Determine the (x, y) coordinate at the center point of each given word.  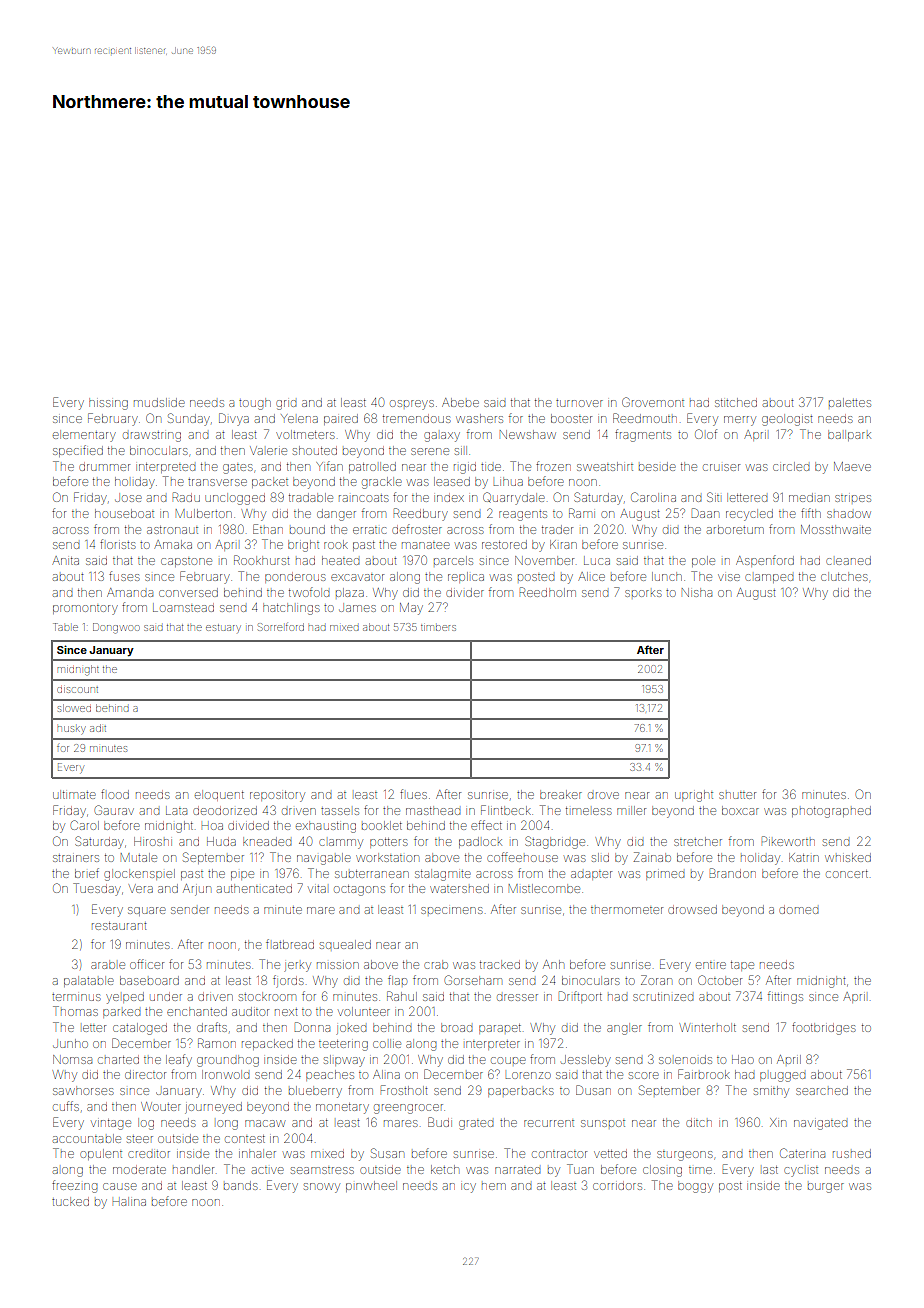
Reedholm (548, 592)
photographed (831, 812)
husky (72, 730)
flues (413, 794)
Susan (387, 1153)
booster (571, 418)
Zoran (656, 980)
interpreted (165, 468)
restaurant (119, 926)
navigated (820, 1125)
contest (245, 1139)
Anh (553, 964)
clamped (769, 578)
